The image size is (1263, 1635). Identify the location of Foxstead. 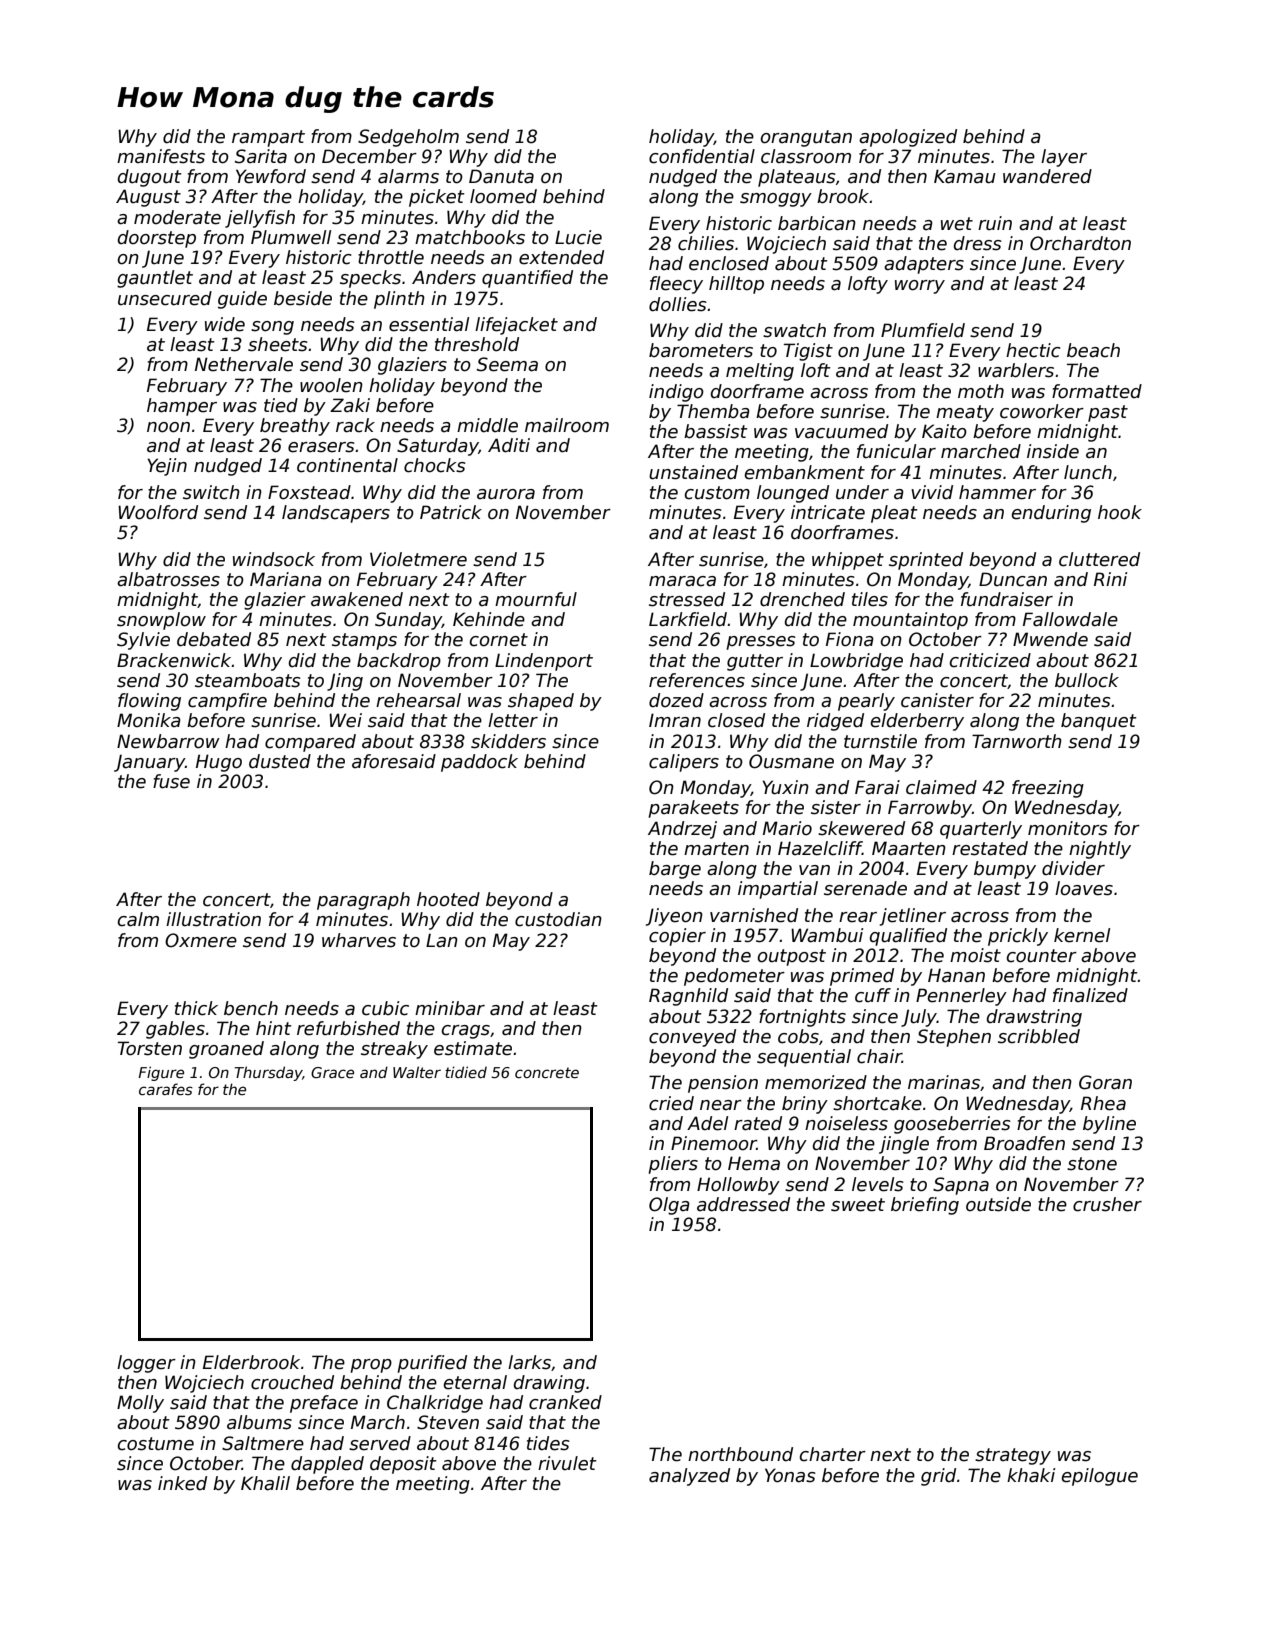
(309, 492).
